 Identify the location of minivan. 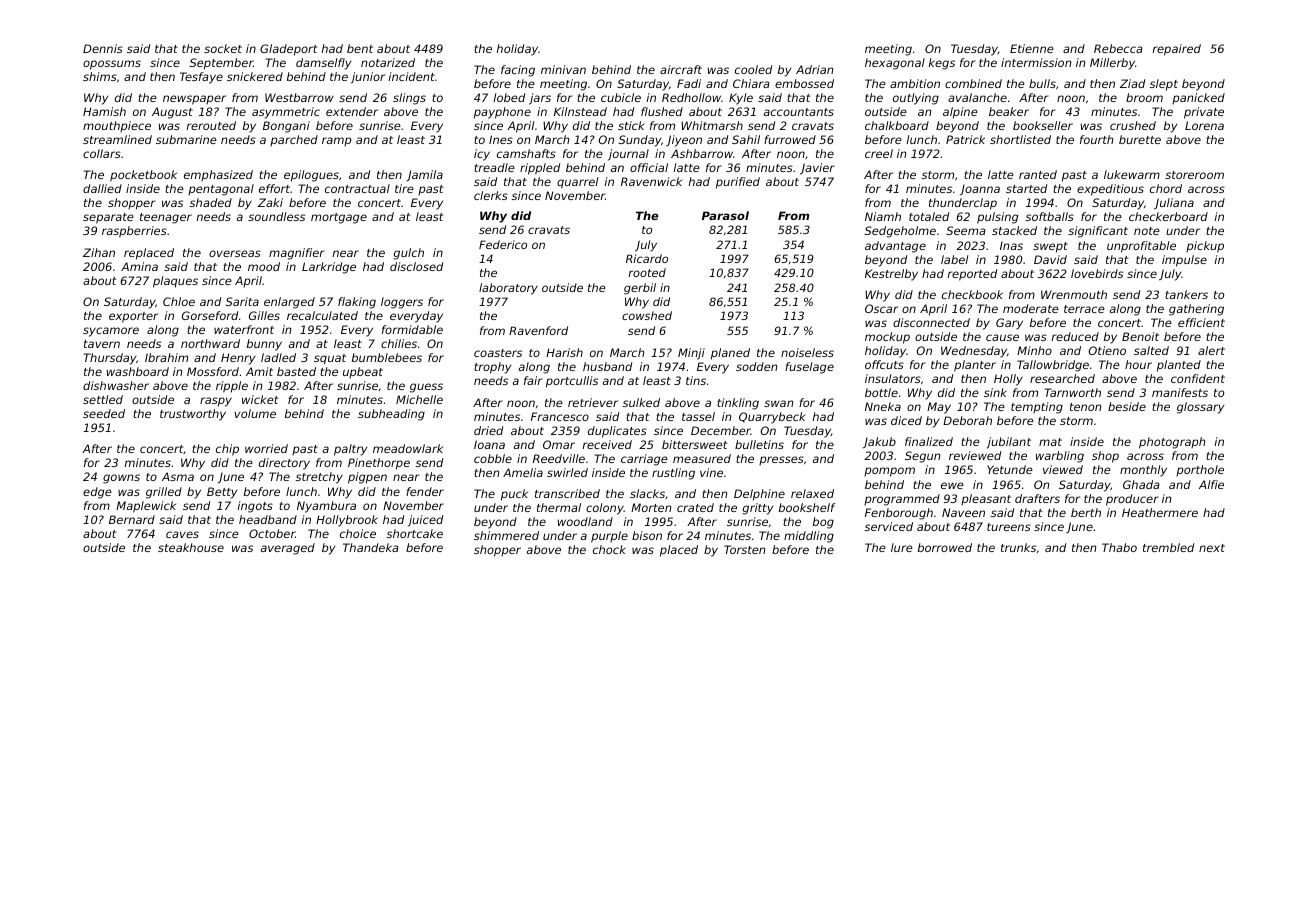
(563, 69).
